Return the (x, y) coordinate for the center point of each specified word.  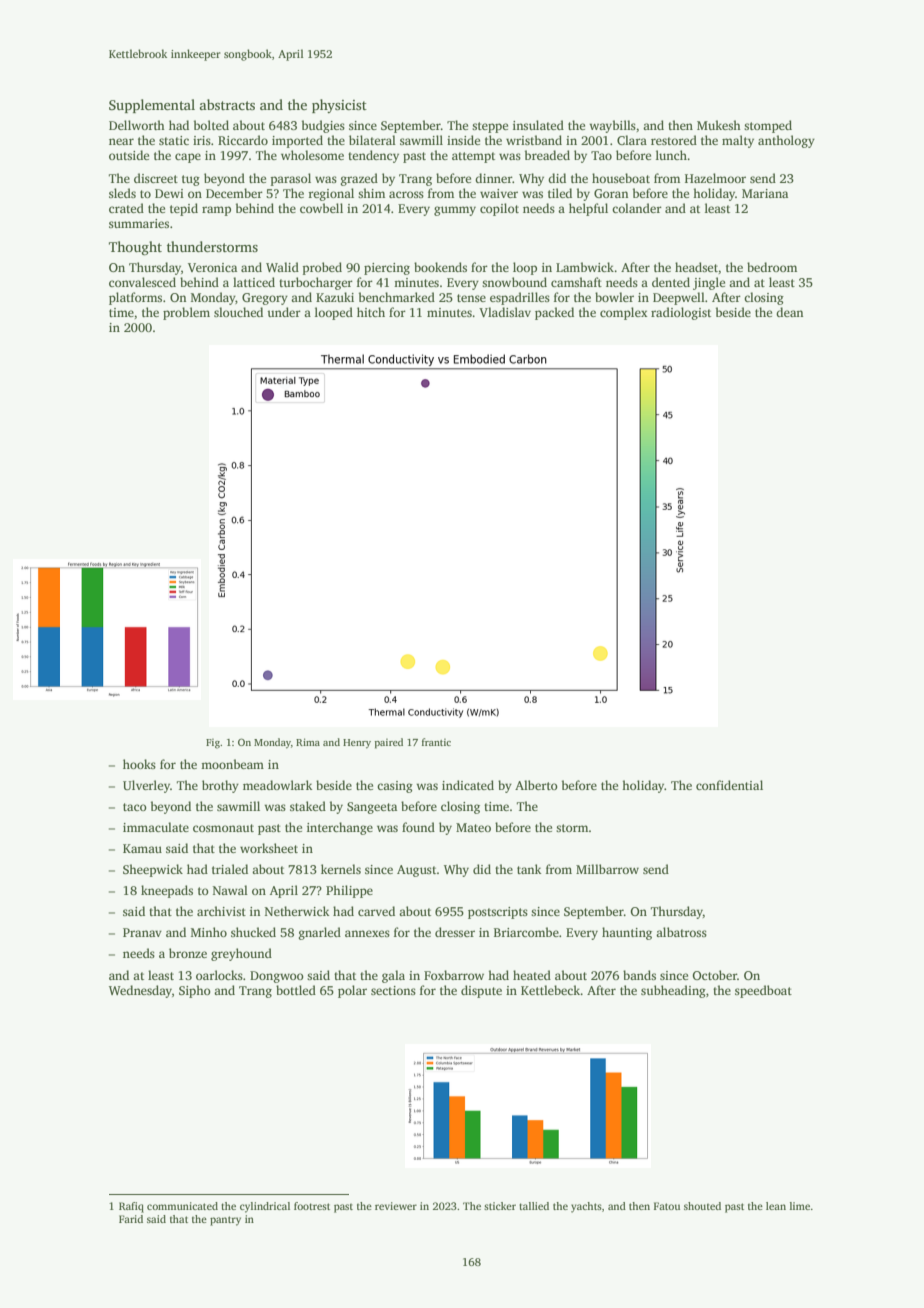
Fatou (667, 1206)
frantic (436, 742)
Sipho (195, 991)
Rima (308, 742)
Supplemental (152, 106)
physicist (339, 106)
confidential (729, 785)
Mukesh (719, 125)
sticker (500, 1206)
